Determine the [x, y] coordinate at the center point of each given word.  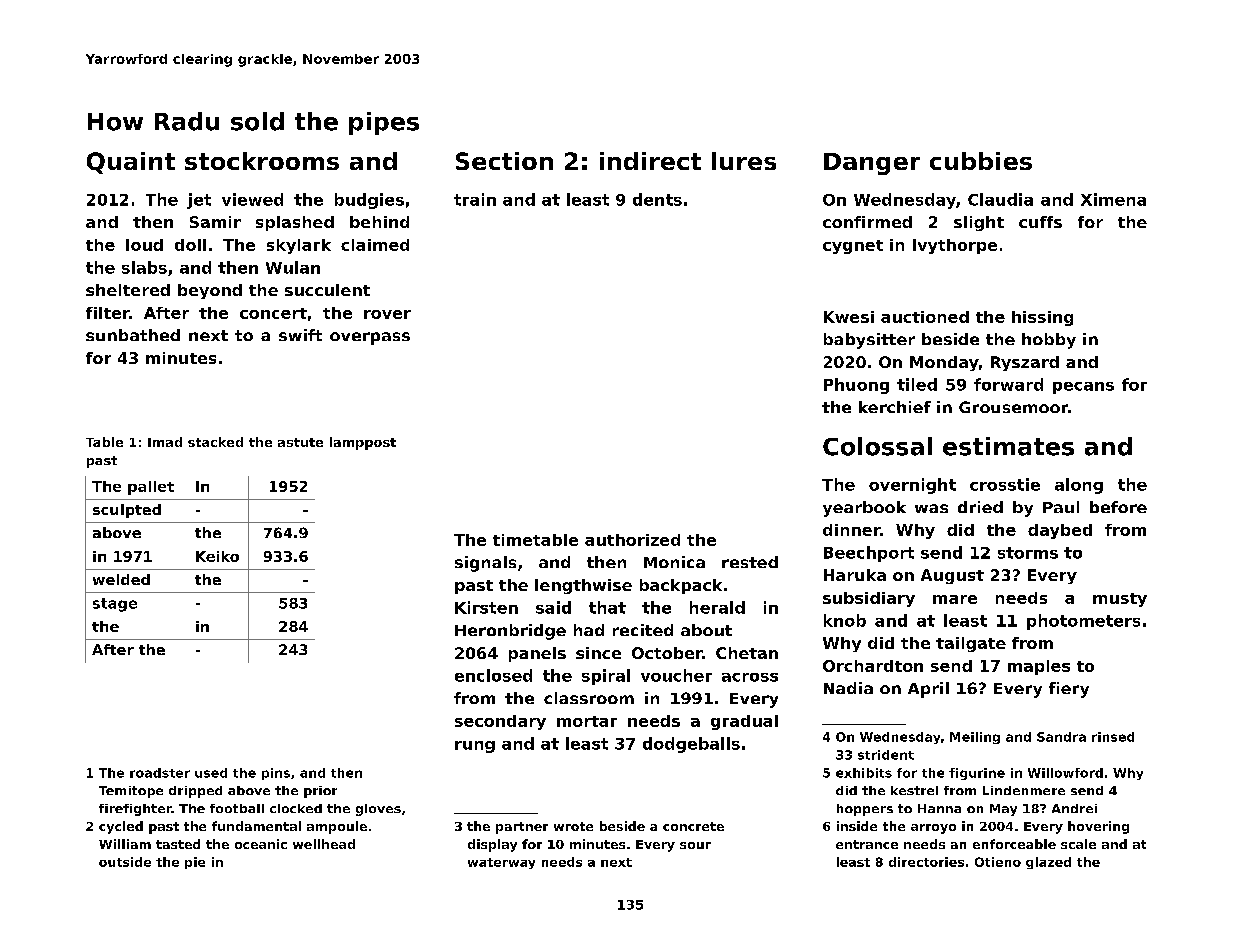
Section [504, 161]
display [492, 845]
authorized [632, 540]
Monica [674, 562]
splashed [295, 223]
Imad [165, 442]
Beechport [869, 554]
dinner [851, 530]
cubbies [981, 161]
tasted [178, 844]
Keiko [217, 556]
